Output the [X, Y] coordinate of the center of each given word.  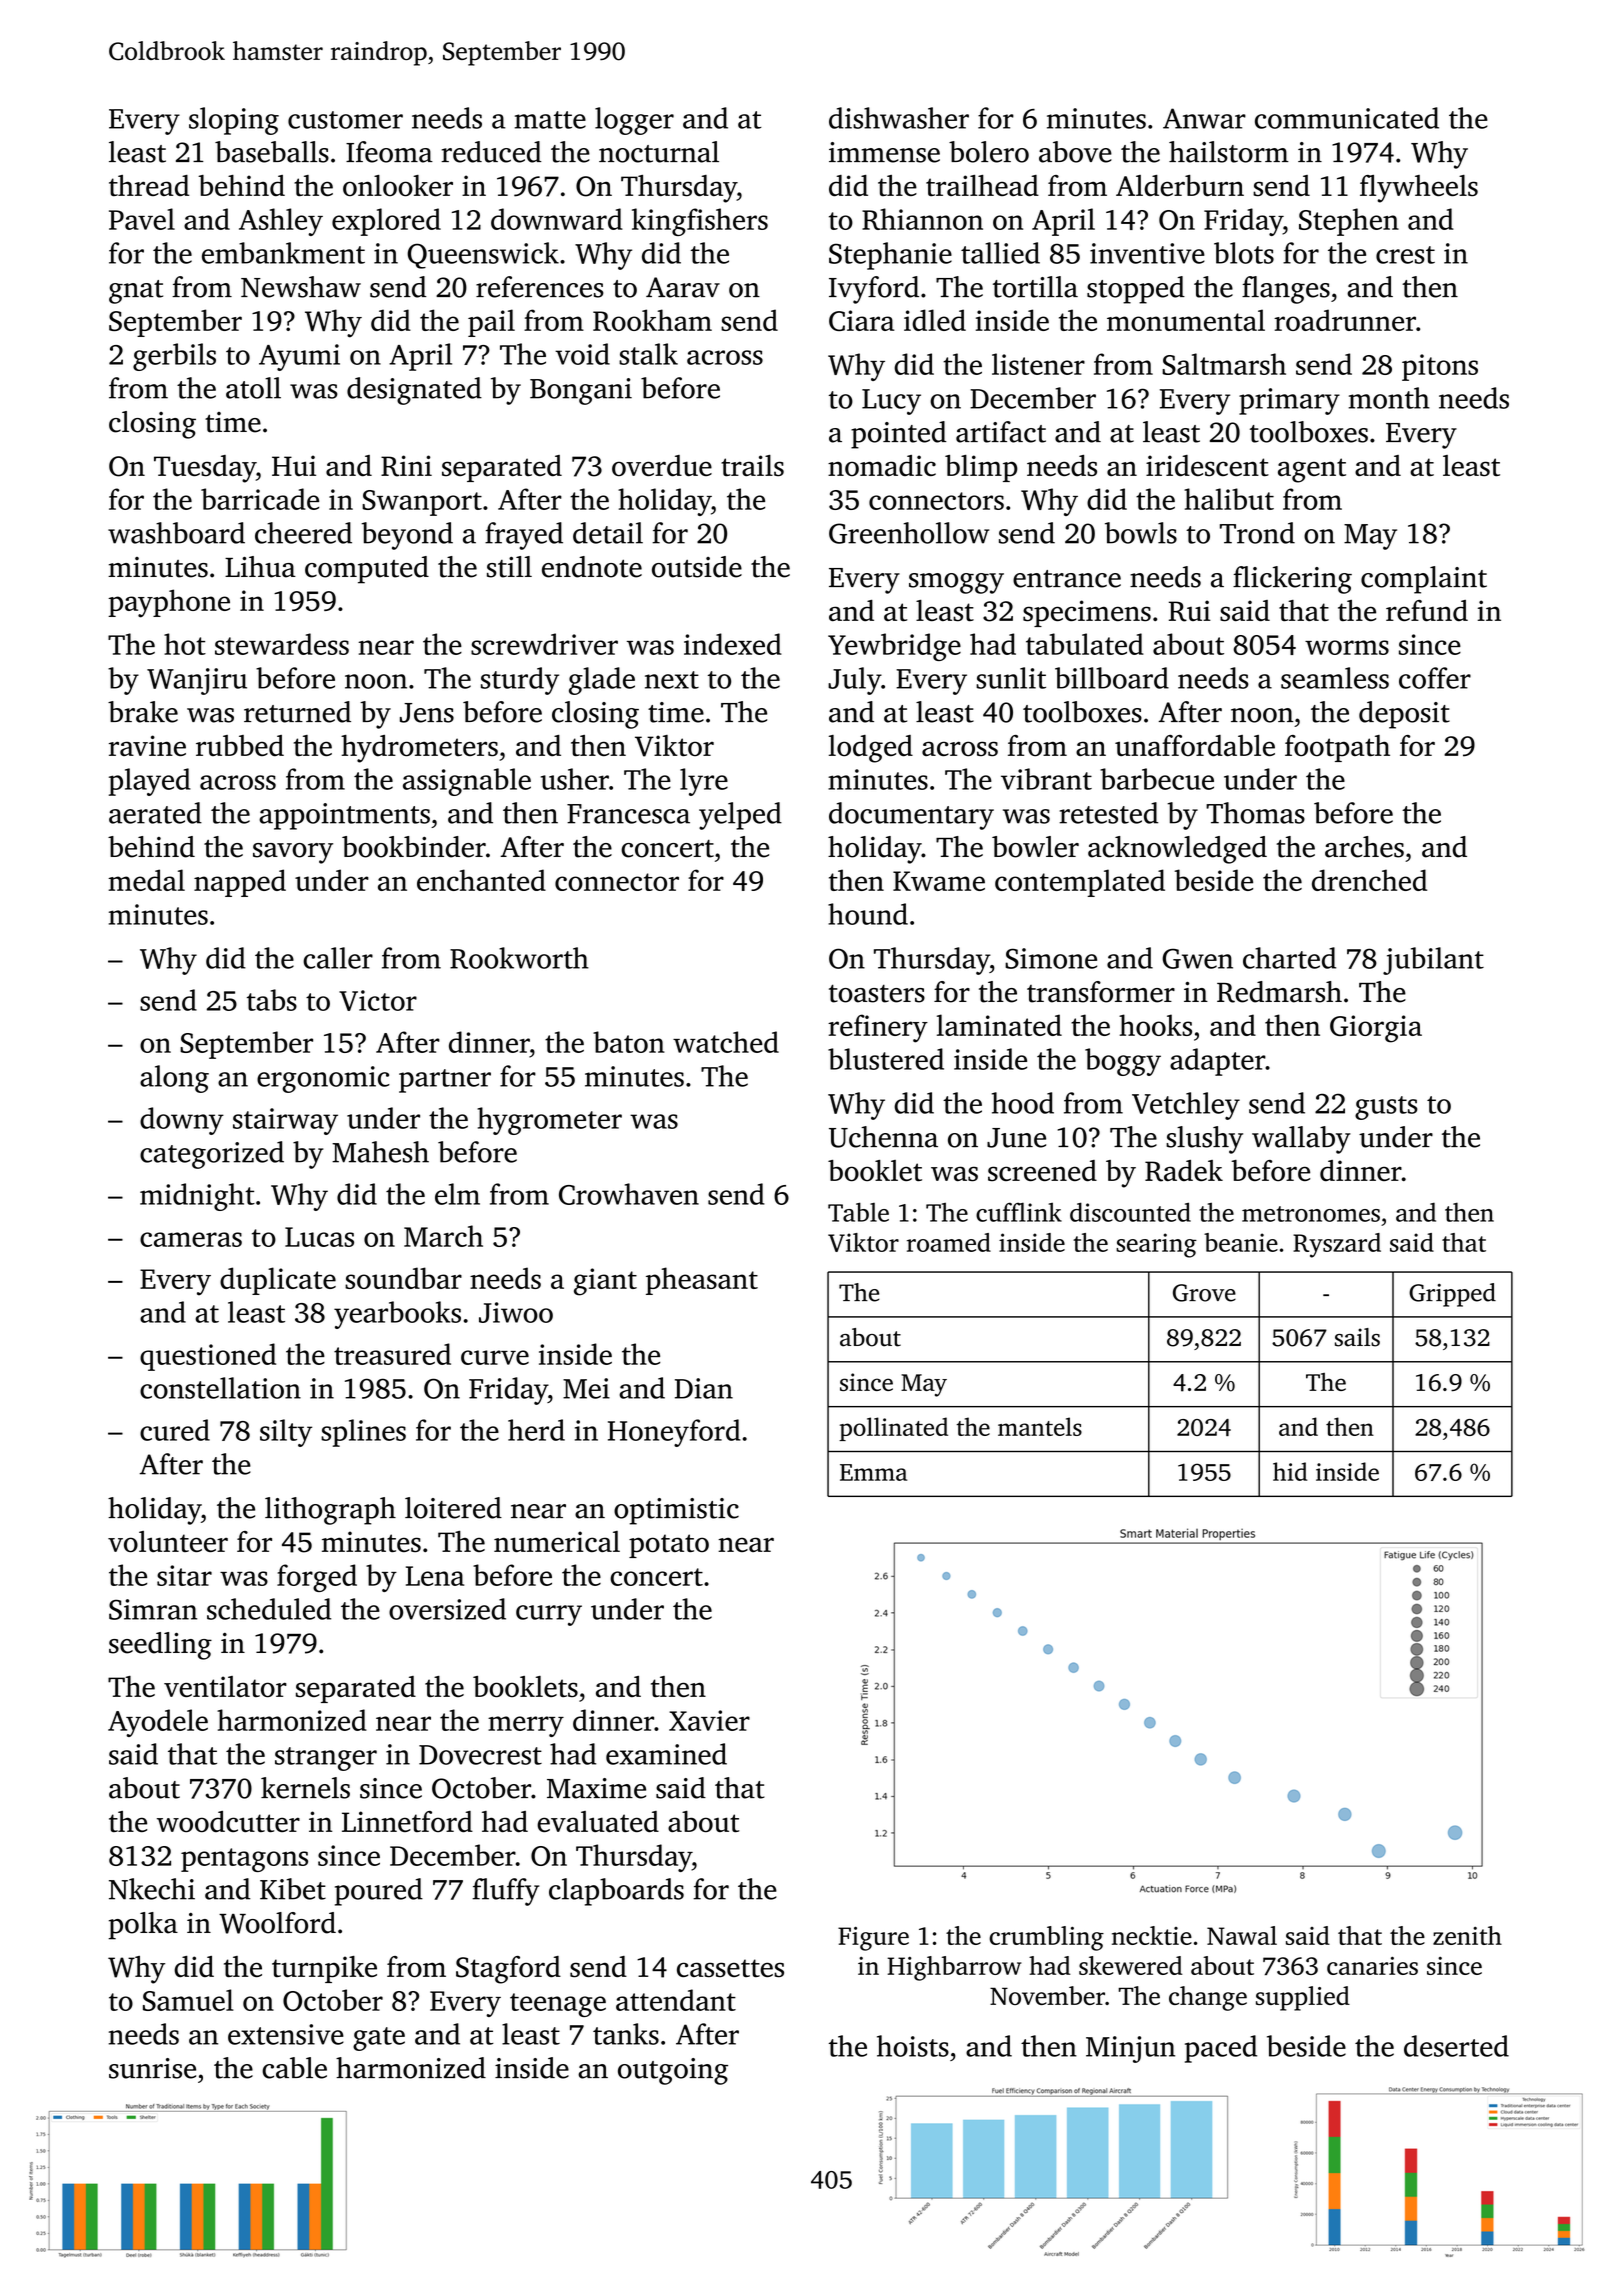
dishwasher [899, 118]
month [1389, 398]
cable [294, 2068]
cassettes [730, 1968]
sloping [234, 121]
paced [1221, 2049]
